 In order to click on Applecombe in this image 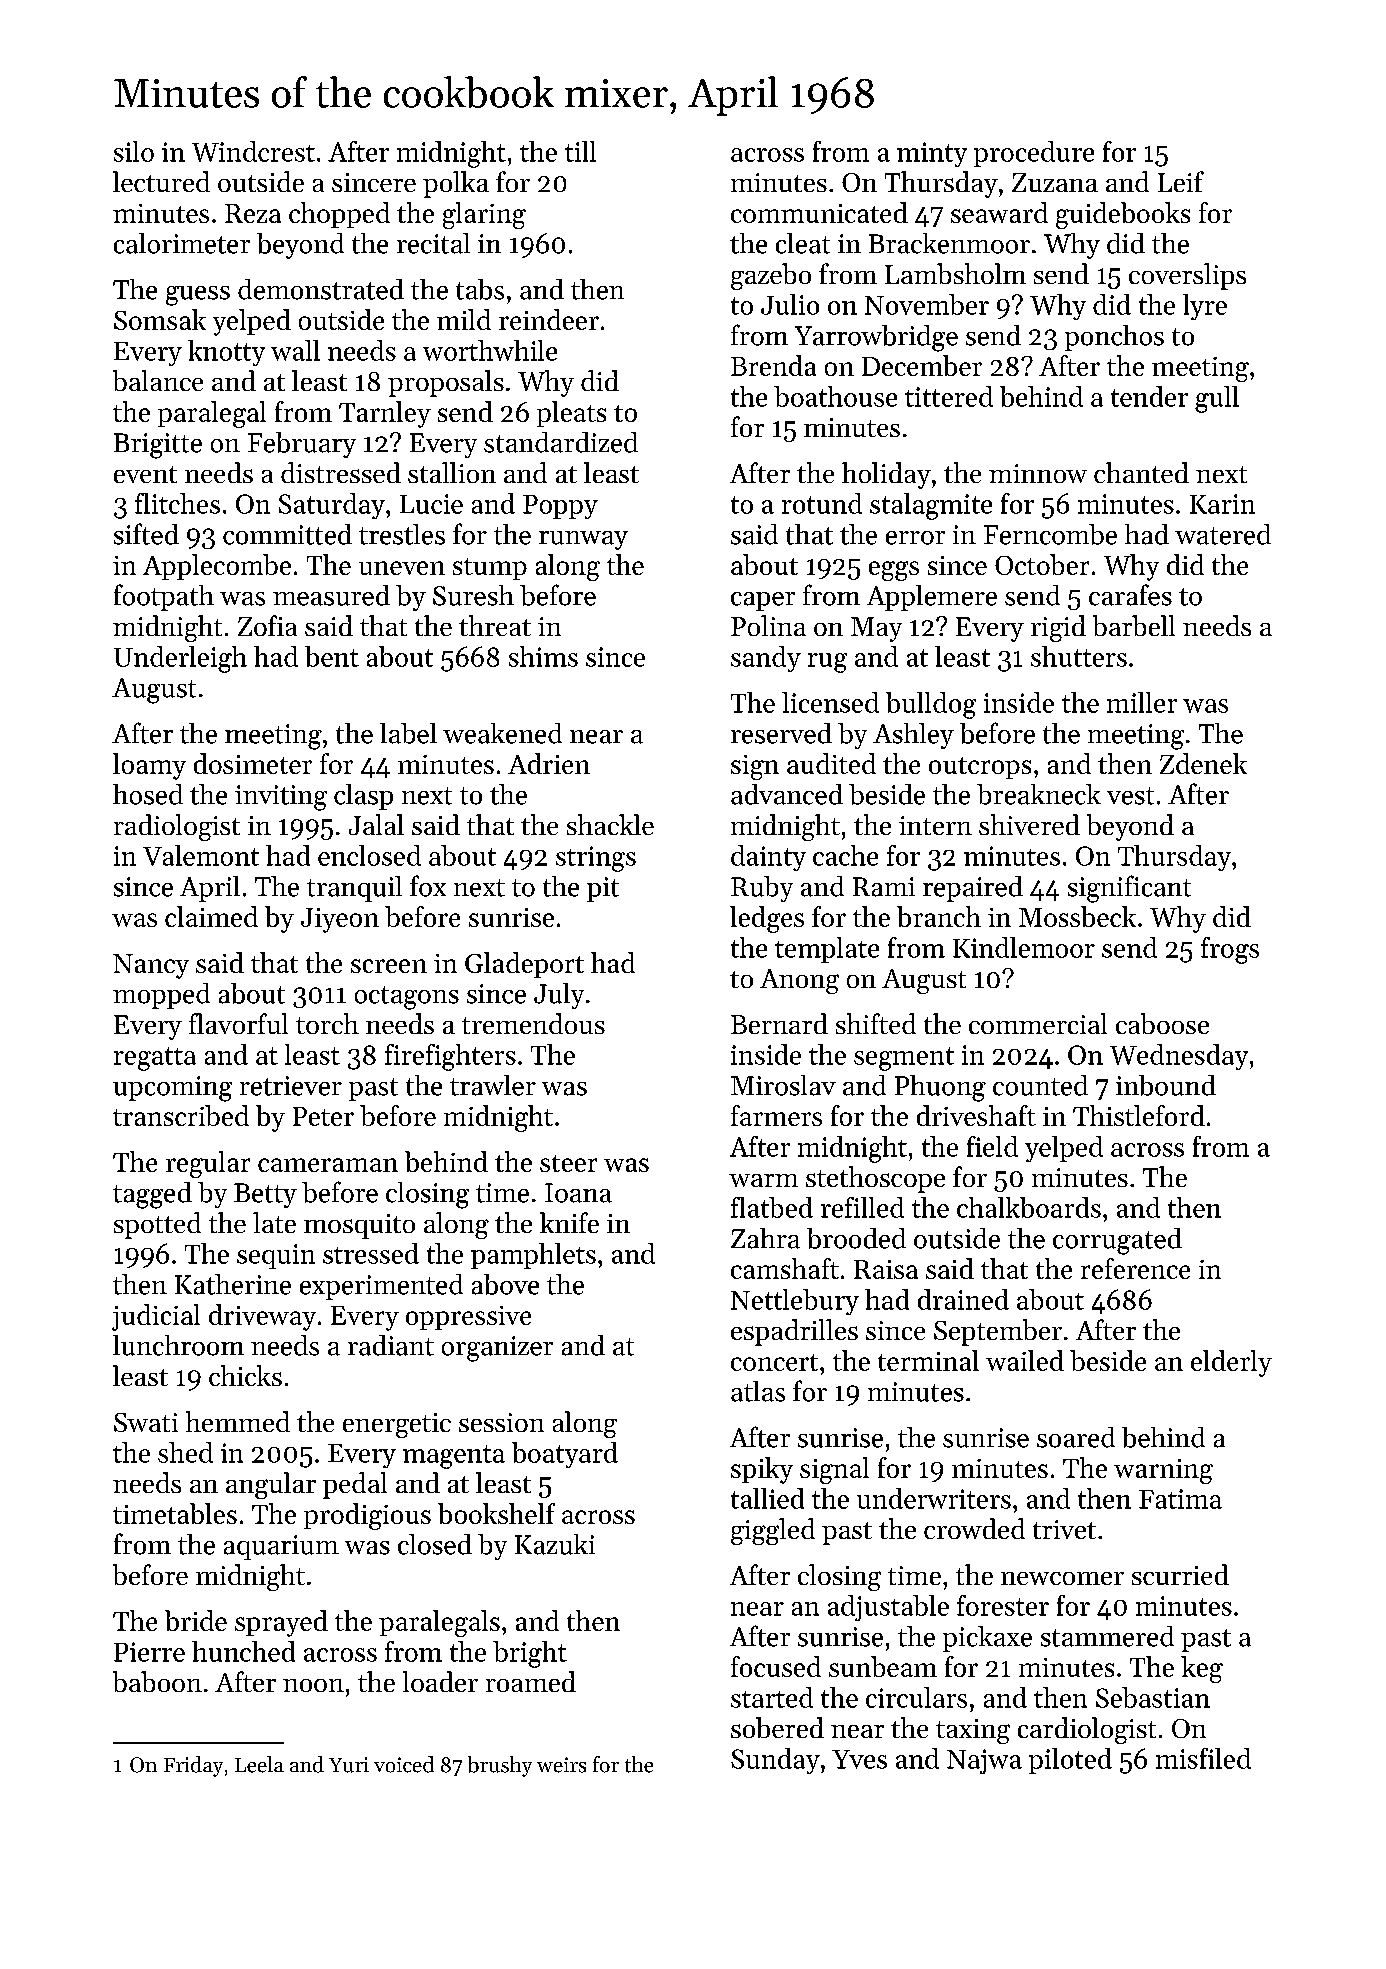, I will do `click(217, 567)`.
